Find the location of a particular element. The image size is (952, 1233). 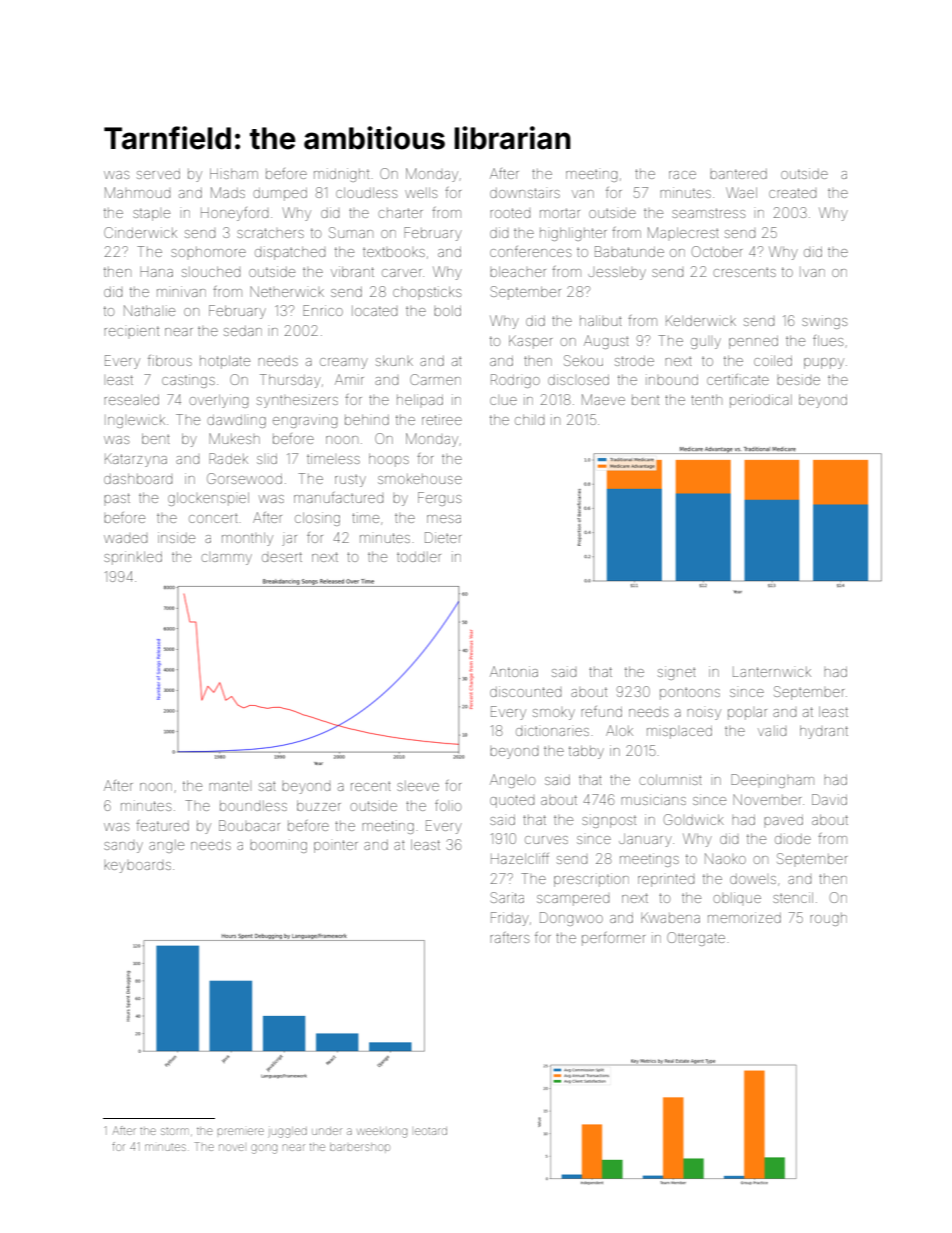

gong is located at coordinates (264, 1149).
